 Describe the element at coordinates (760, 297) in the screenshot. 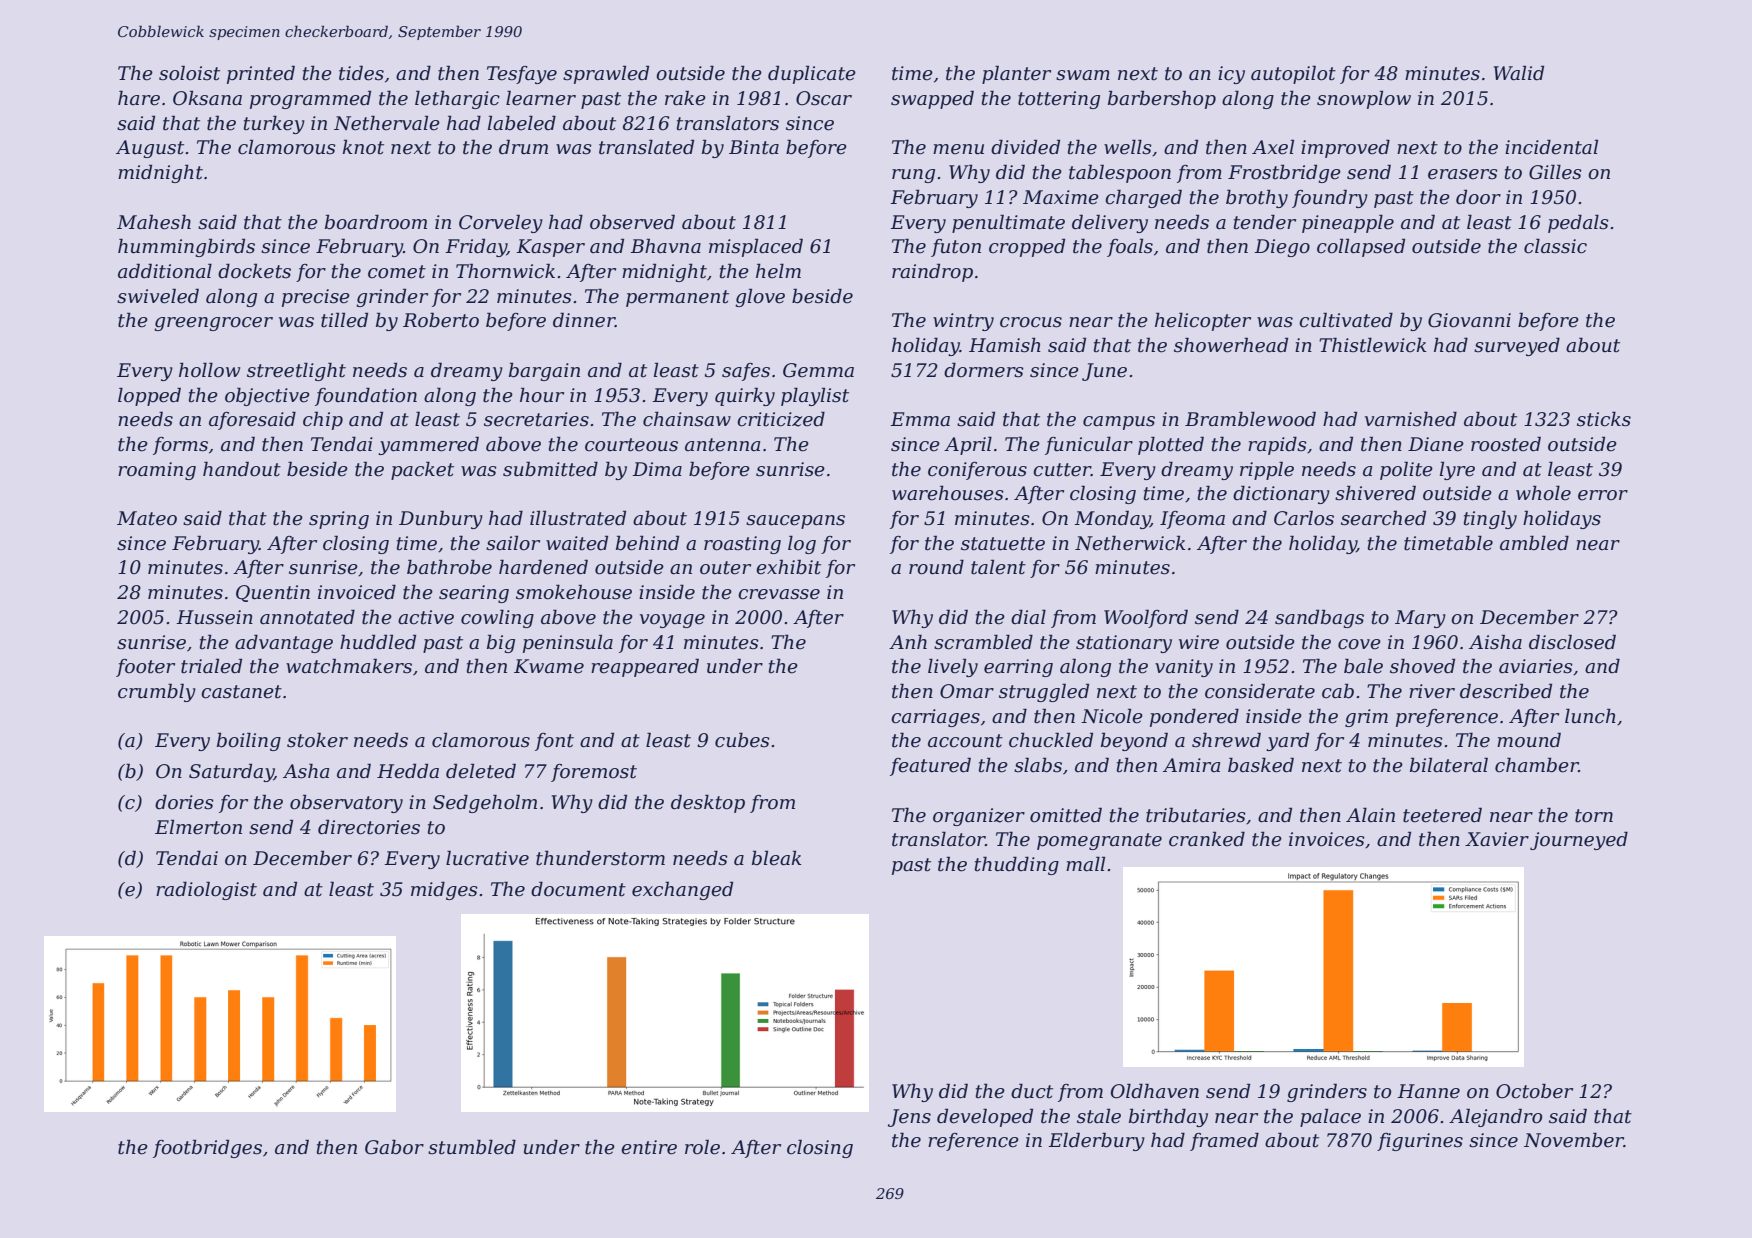

I see `glove` at that location.
